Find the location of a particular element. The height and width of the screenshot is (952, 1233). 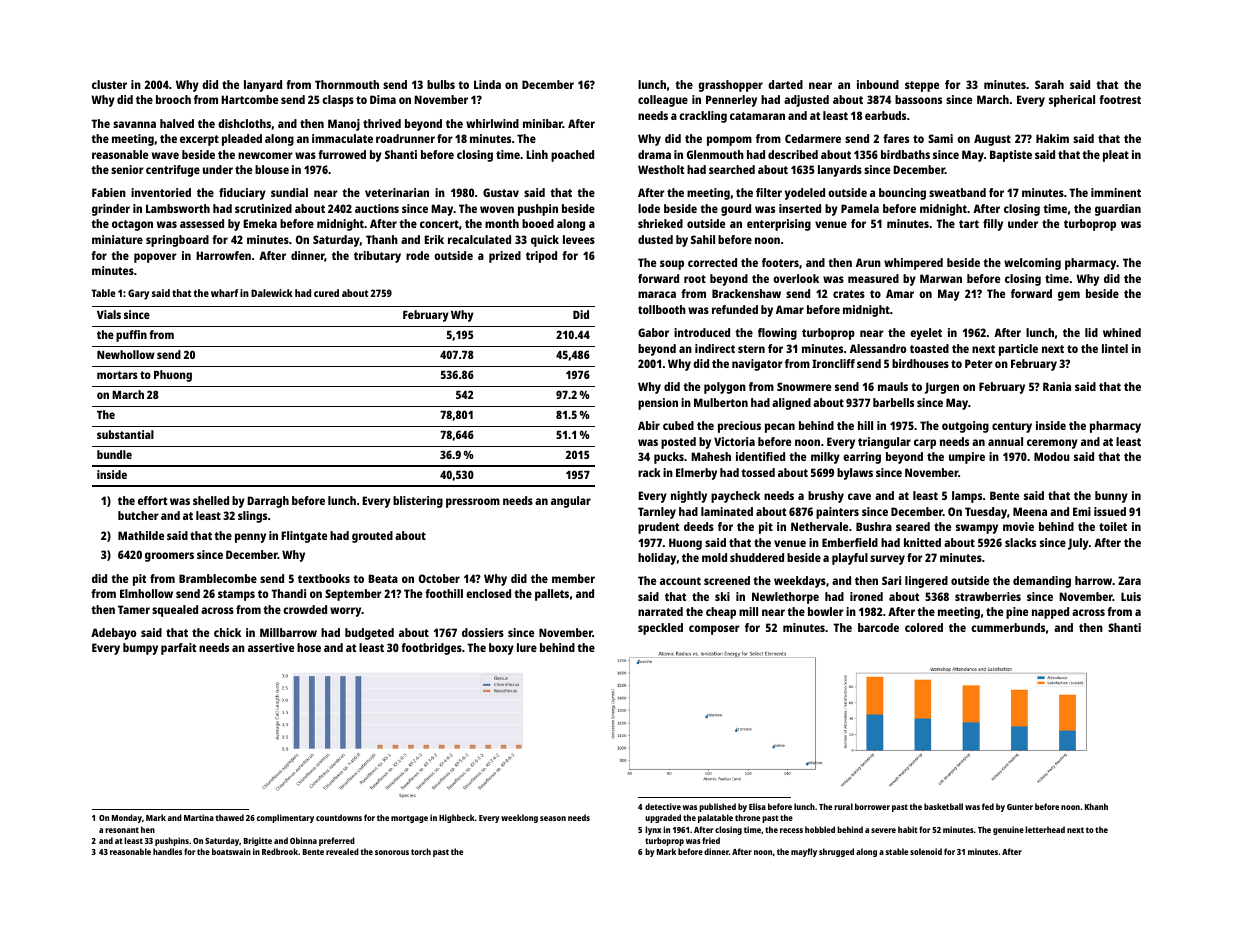

earring is located at coordinates (862, 458).
